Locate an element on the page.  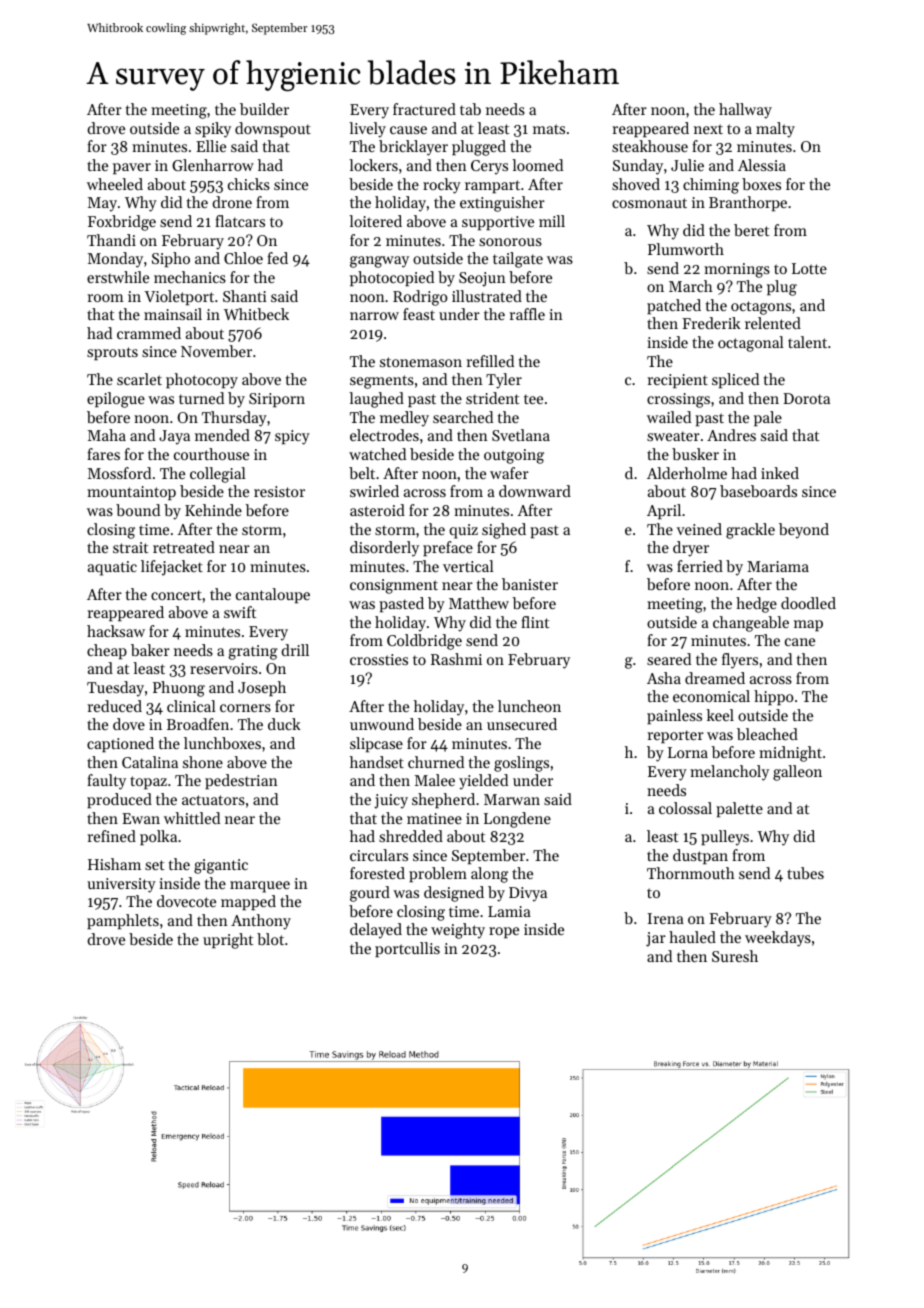
lockers is located at coordinates (373, 165).
